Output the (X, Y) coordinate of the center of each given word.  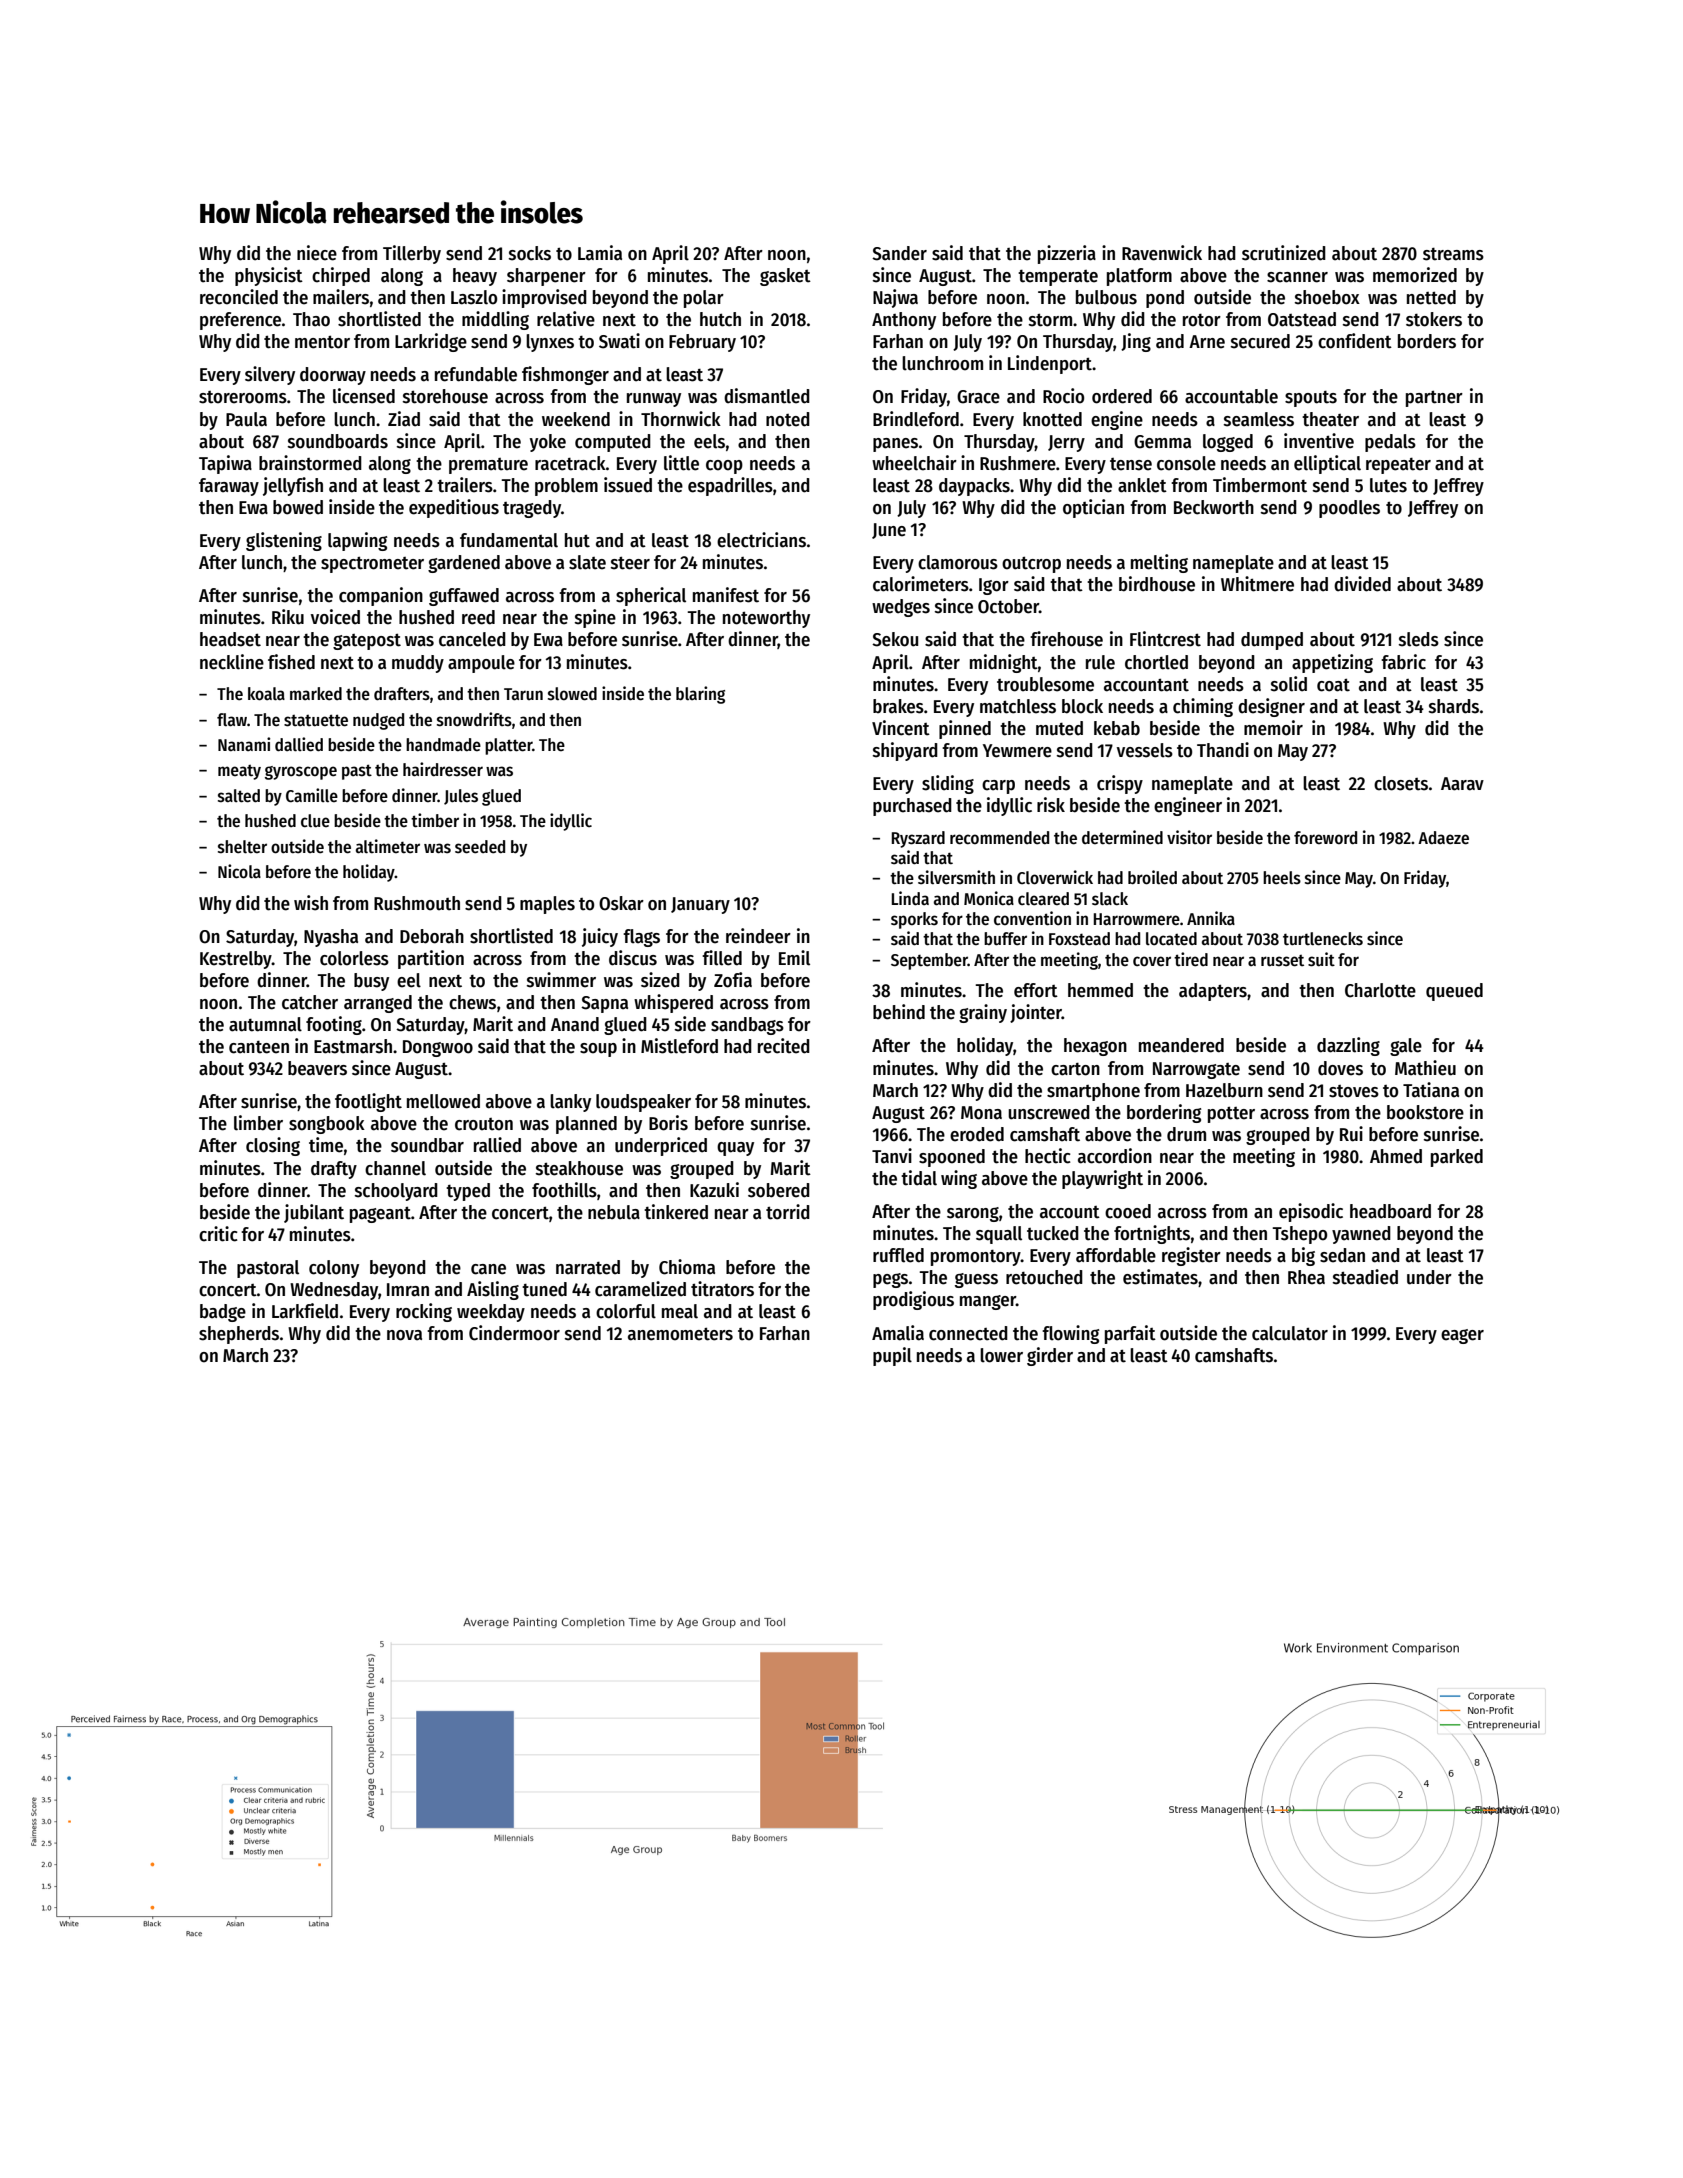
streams (1453, 254)
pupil (892, 1356)
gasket (785, 277)
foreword (1325, 837)
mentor (322, 342)
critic (218, 1234)
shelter (242, 847)
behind (899, 1012)
